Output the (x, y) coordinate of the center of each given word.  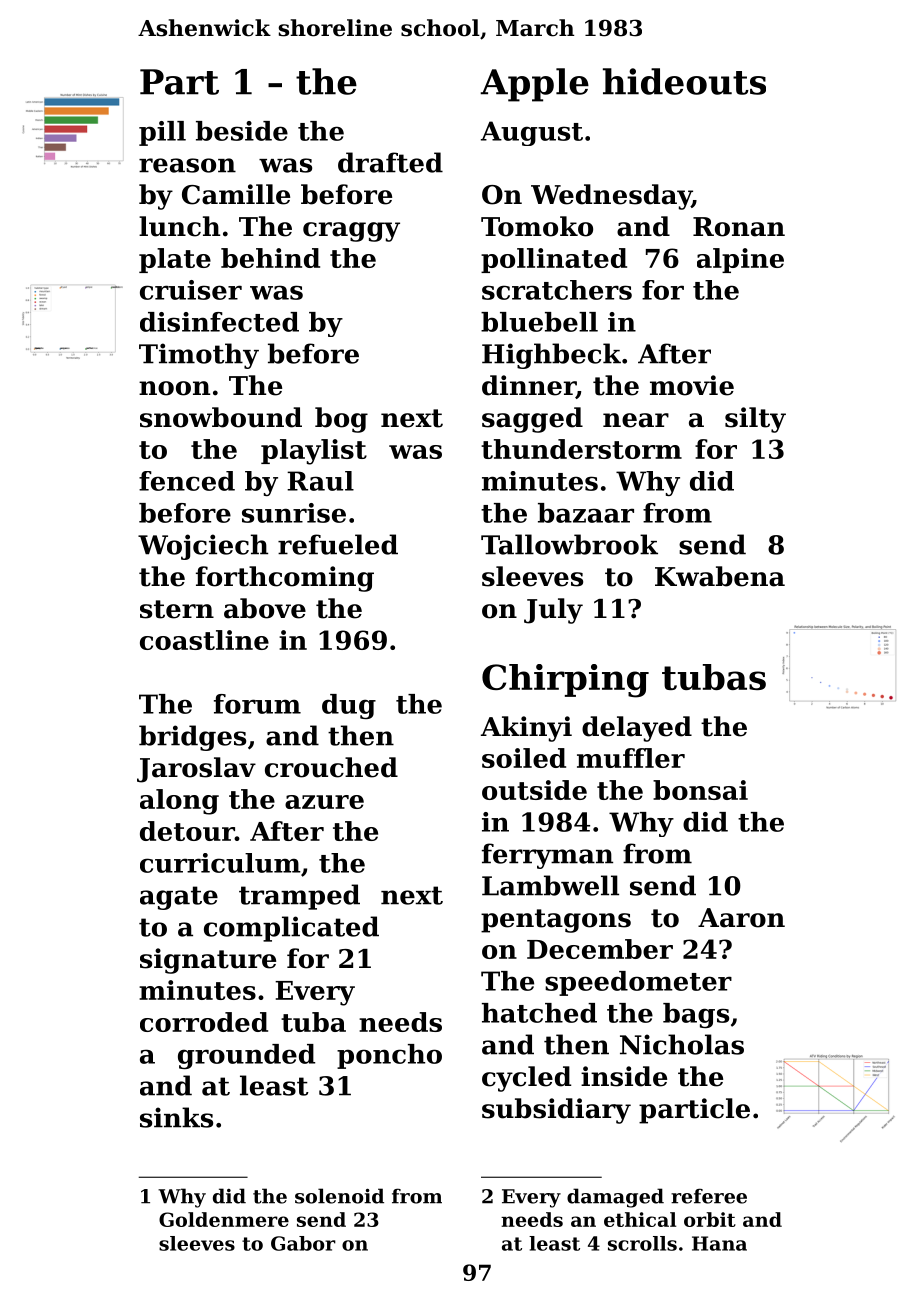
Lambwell (550, 885)
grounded (246, 1056)
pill (162, 133)
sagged (532, 420)
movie (692, 385)
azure (324, 802)
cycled (526, 1079)
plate (175, 260)
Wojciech (203, 547)
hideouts (684, 81)
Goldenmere (224, 1219)
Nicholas (682, 1044)
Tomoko (537, 226)
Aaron (741, 918)
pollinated (554, 260)
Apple (534, 85)
